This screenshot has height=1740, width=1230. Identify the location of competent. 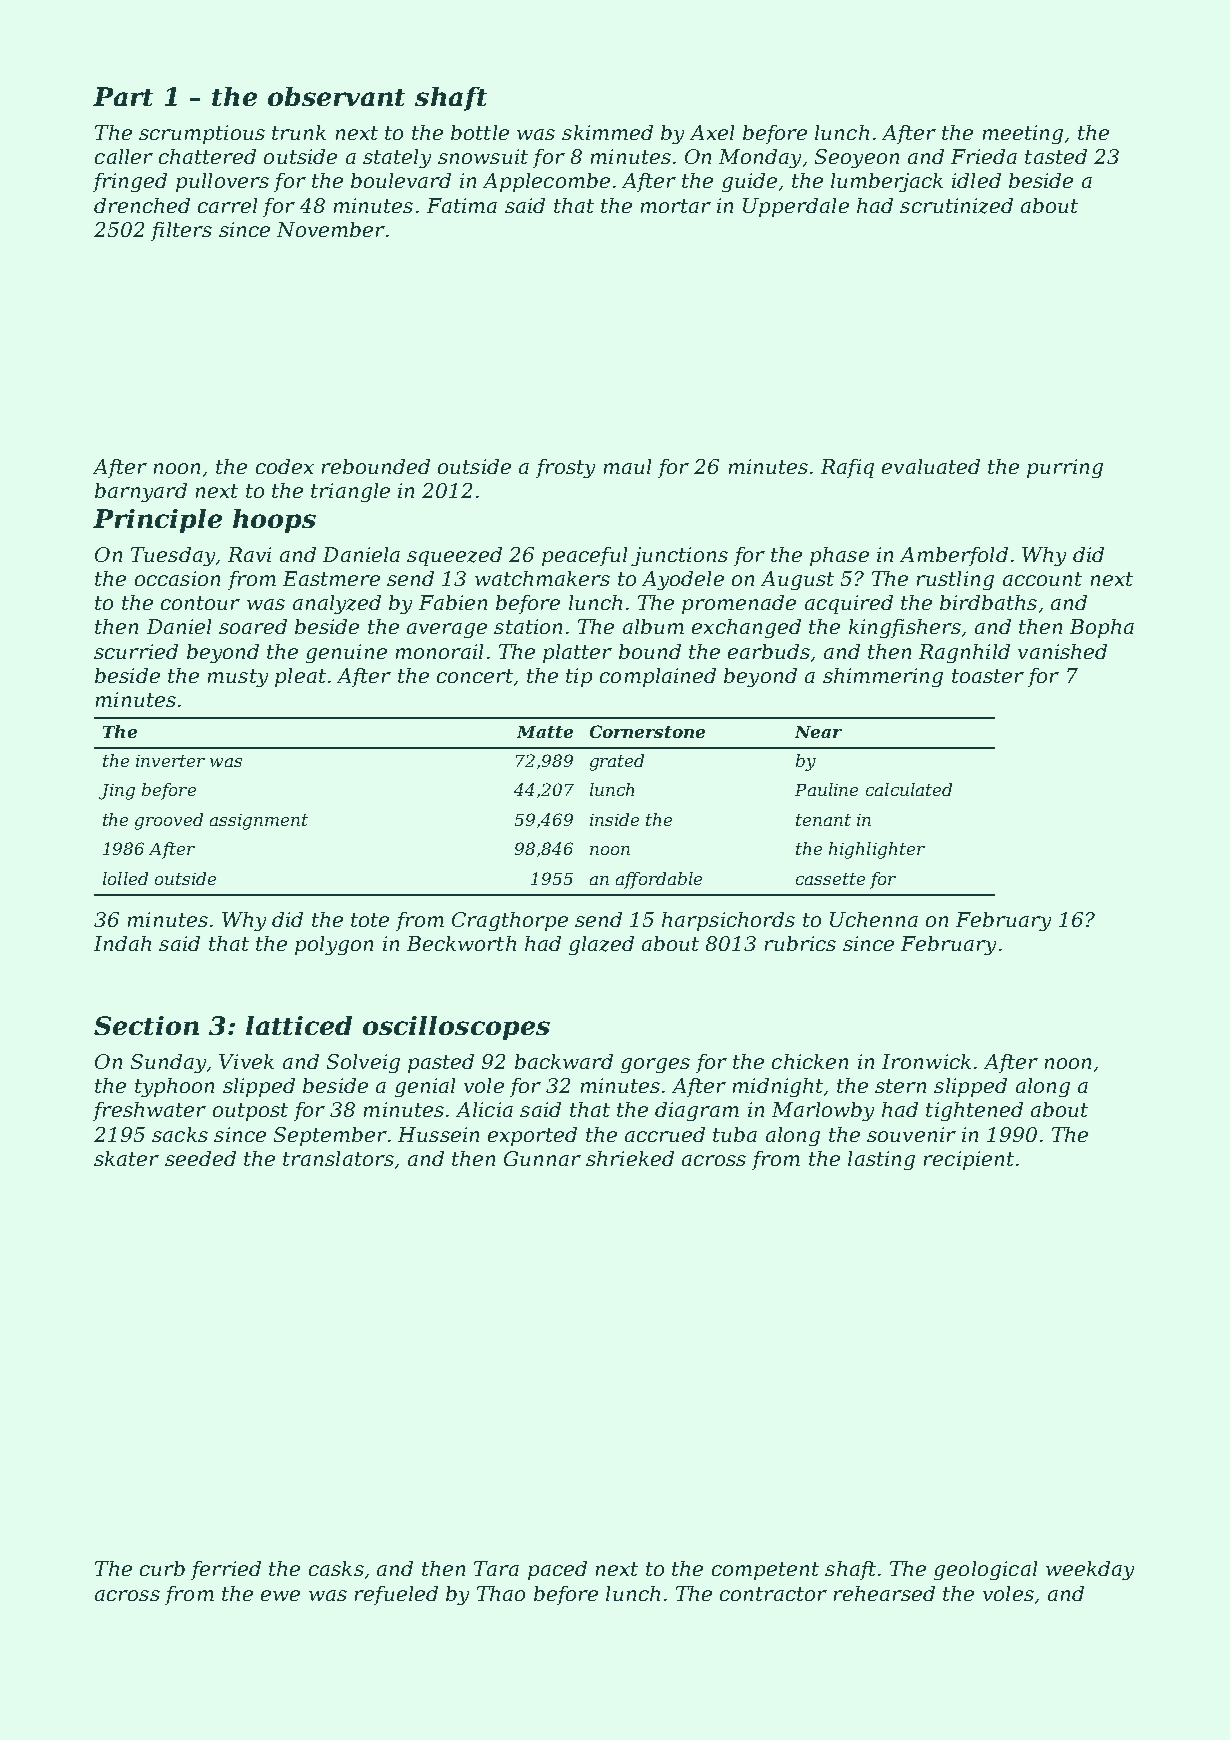
(765, 1571).
